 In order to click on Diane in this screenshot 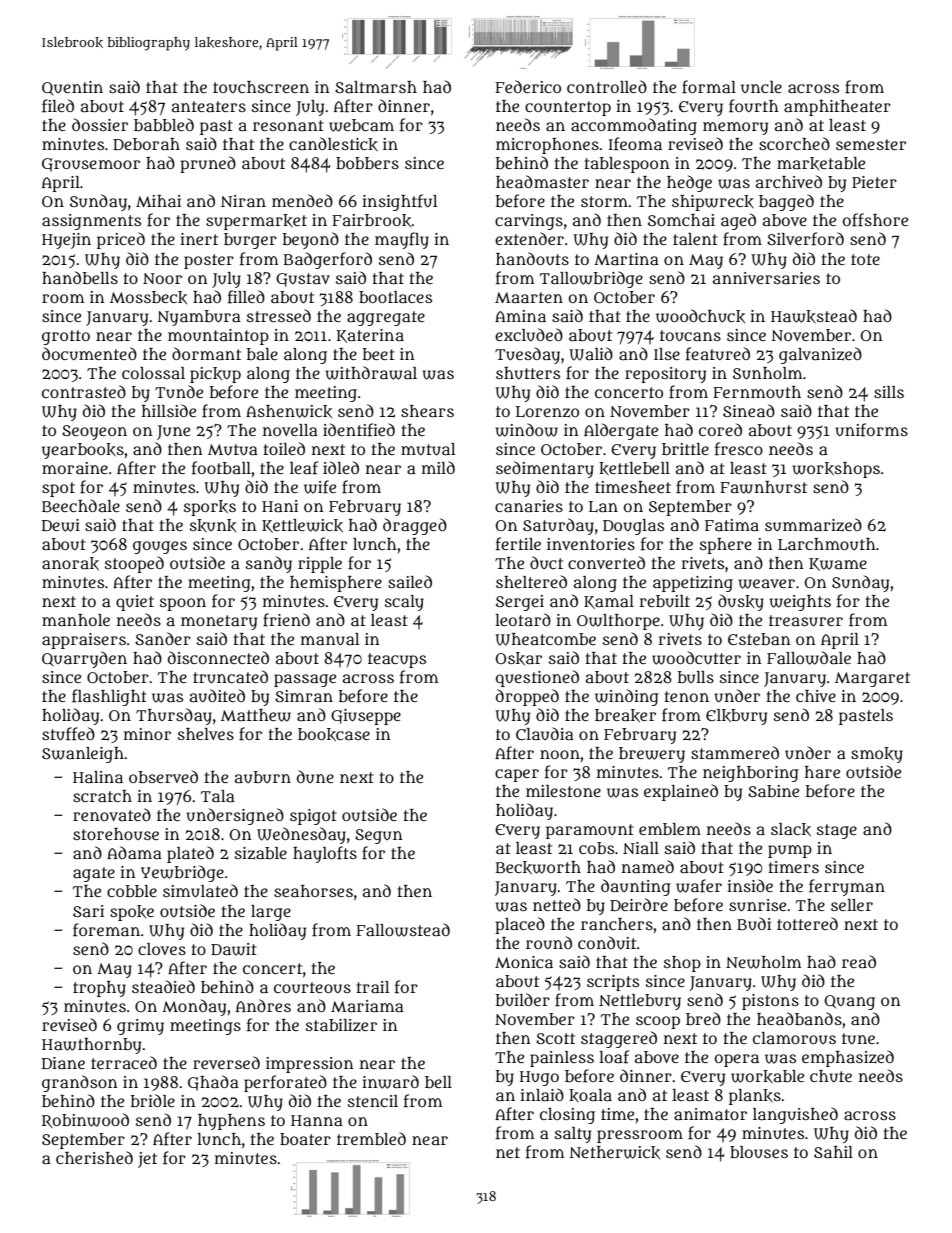, I will do `click(63, 1063)`.
